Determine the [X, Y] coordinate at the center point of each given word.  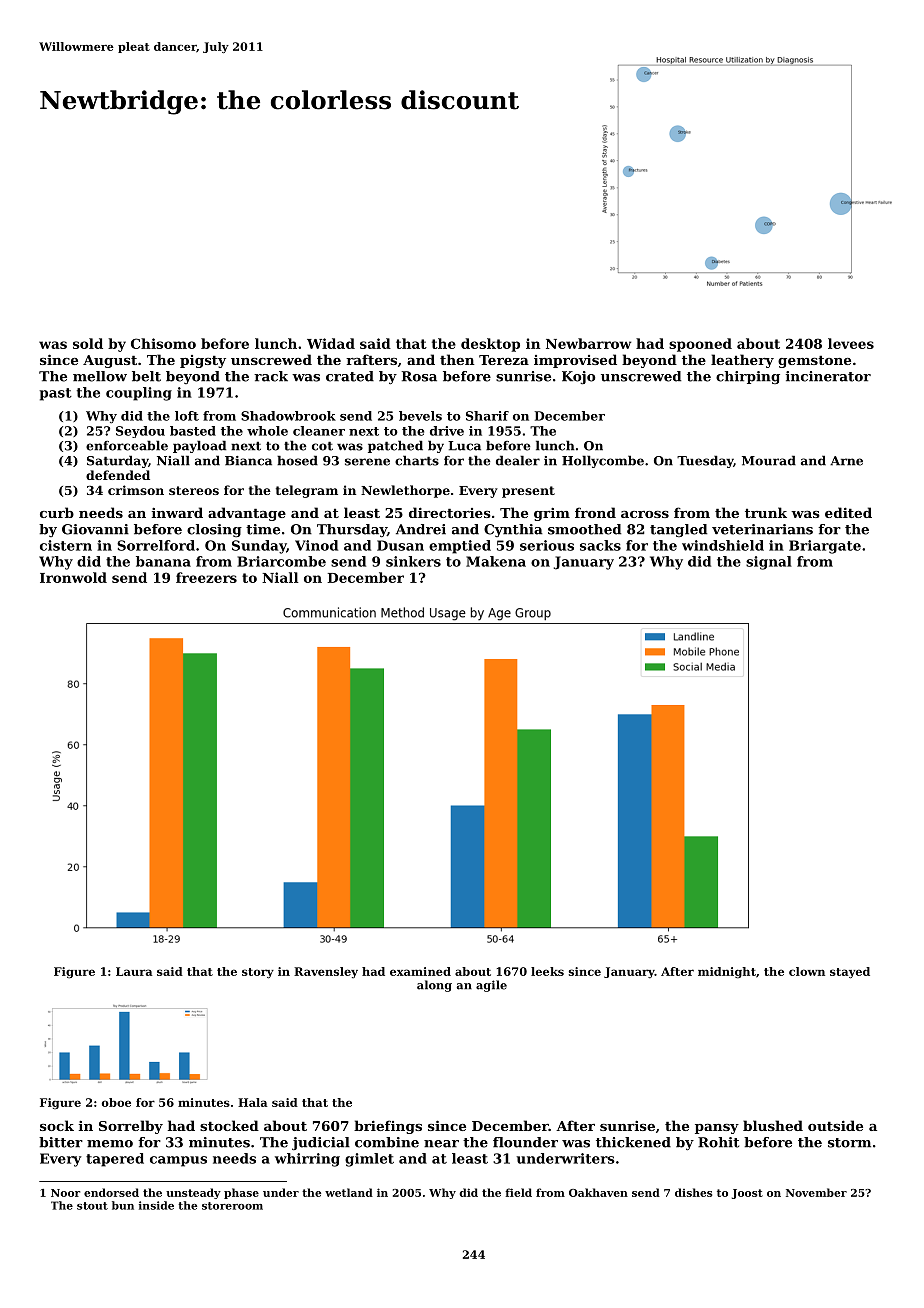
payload [199, 446]
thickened [633, 1142]
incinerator [828, 376]
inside [156, 1205]
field [518, 1192]
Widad [331, 343]
